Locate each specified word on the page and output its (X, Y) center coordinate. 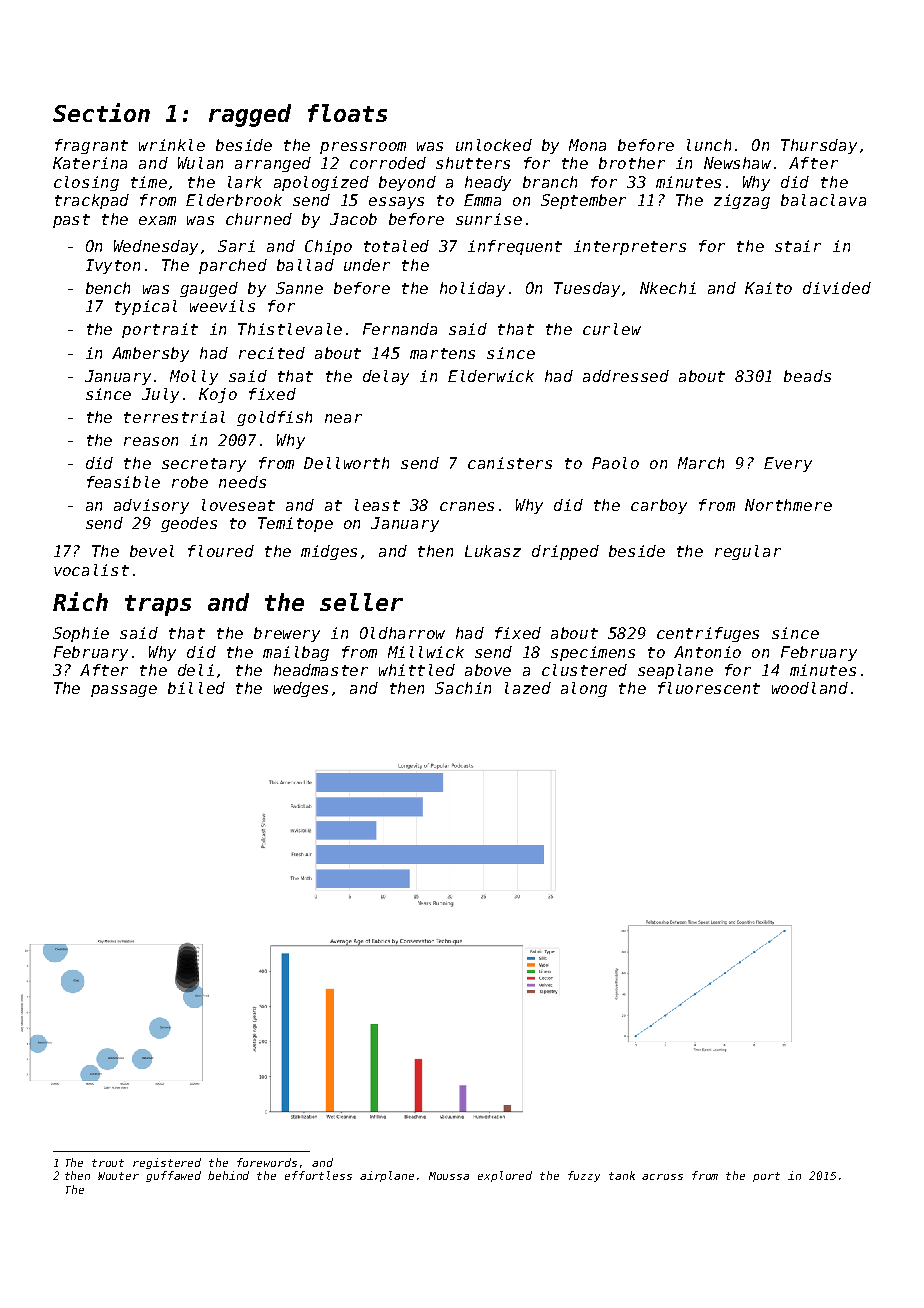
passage (124, 691)
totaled (396, 246)
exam (157, 220)
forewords (267, 1162)
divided (837, 288)
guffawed (173, 1176)
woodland (810, 688)
